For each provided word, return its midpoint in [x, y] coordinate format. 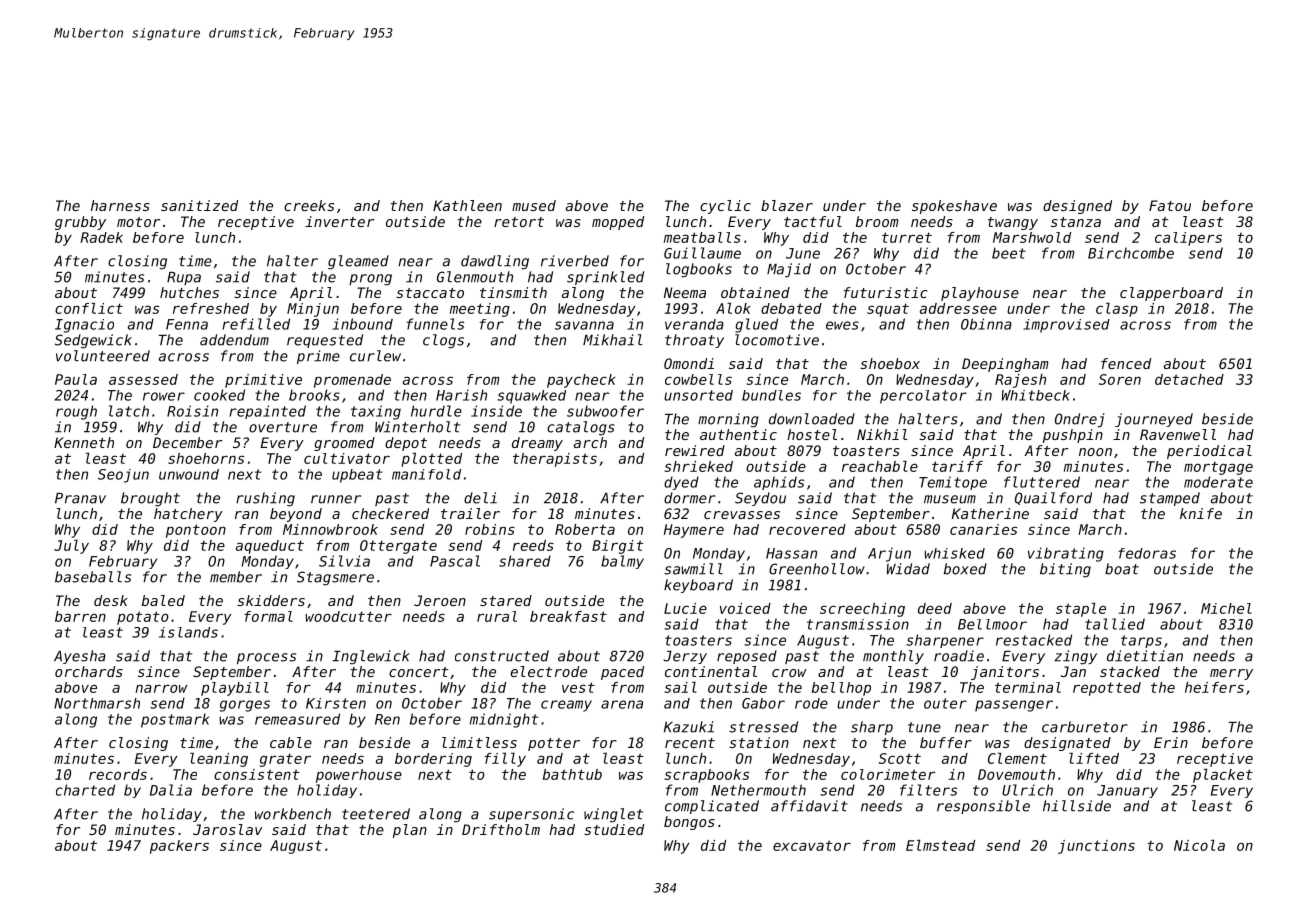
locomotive [777, 340]
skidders [271, 600]
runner [336, 499]
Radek [101, 237]
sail [681, 687]
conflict [89, 308]
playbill [235, 689]
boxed [965, 569]
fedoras [1147, 553]
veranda [694, 324]
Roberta [585, 529]
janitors [1005, 673]
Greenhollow [817, 569]
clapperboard [1171, 294]
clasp [1117, 310]
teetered [376, 814]
